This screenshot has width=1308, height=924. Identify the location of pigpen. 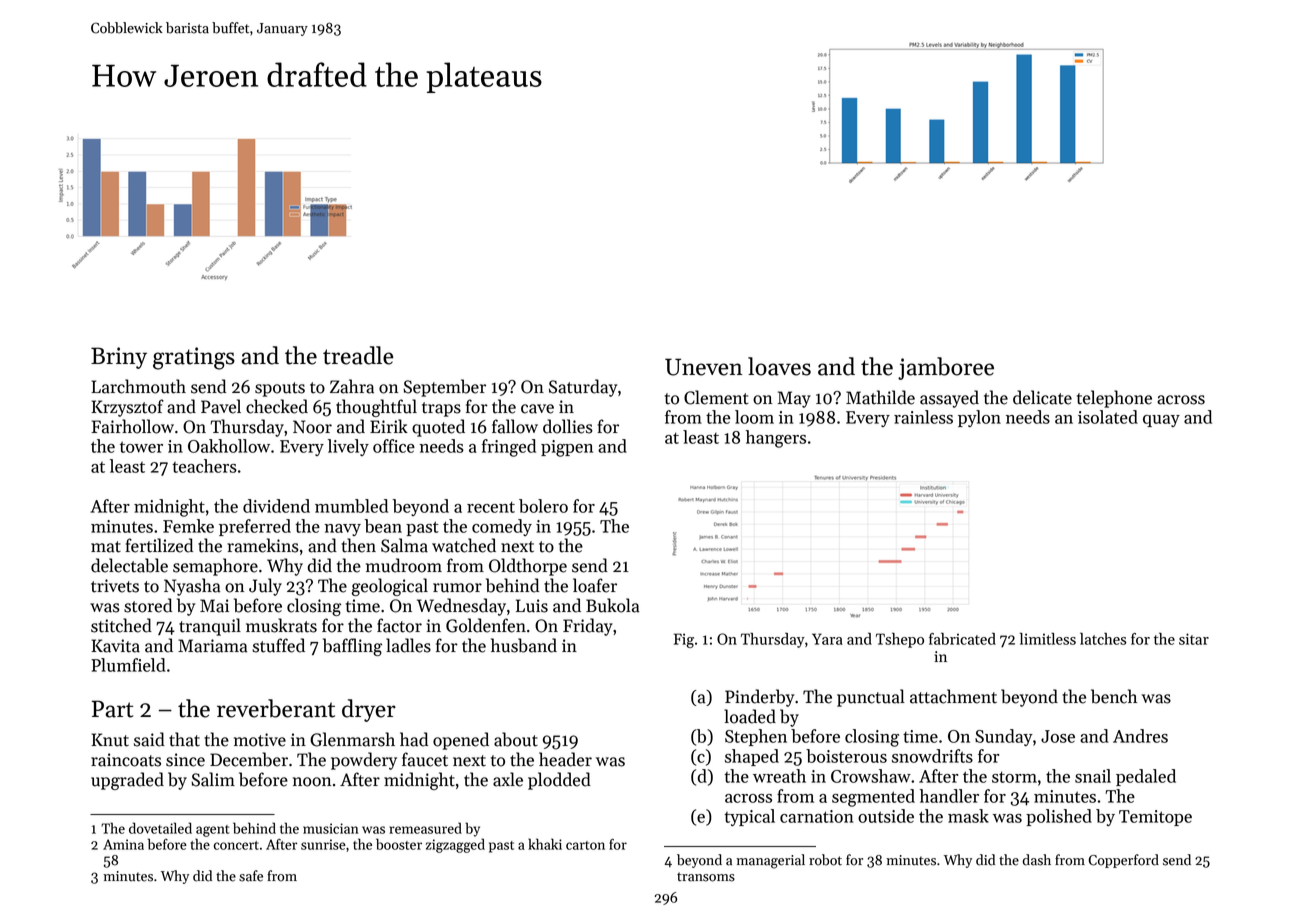
(567, 448).
